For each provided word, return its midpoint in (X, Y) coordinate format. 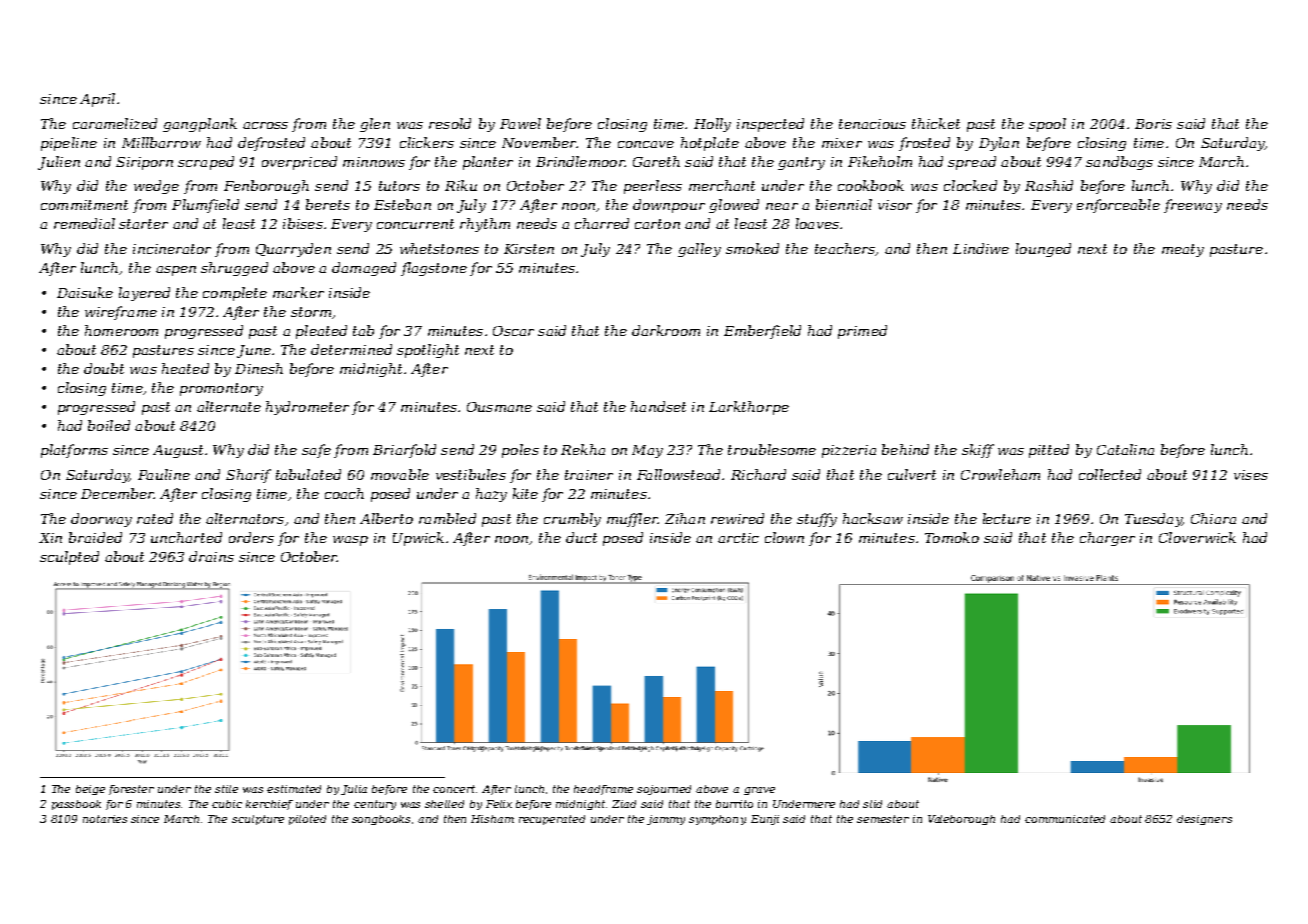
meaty (1183, 250)
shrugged (234, 269)
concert (455, 789)
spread (972, 163)
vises (1251, 475)
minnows (374, 162)
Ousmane (499, 407)
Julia (354, 790)
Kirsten (529, 249)
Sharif (248, 476)
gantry (801, 163)
